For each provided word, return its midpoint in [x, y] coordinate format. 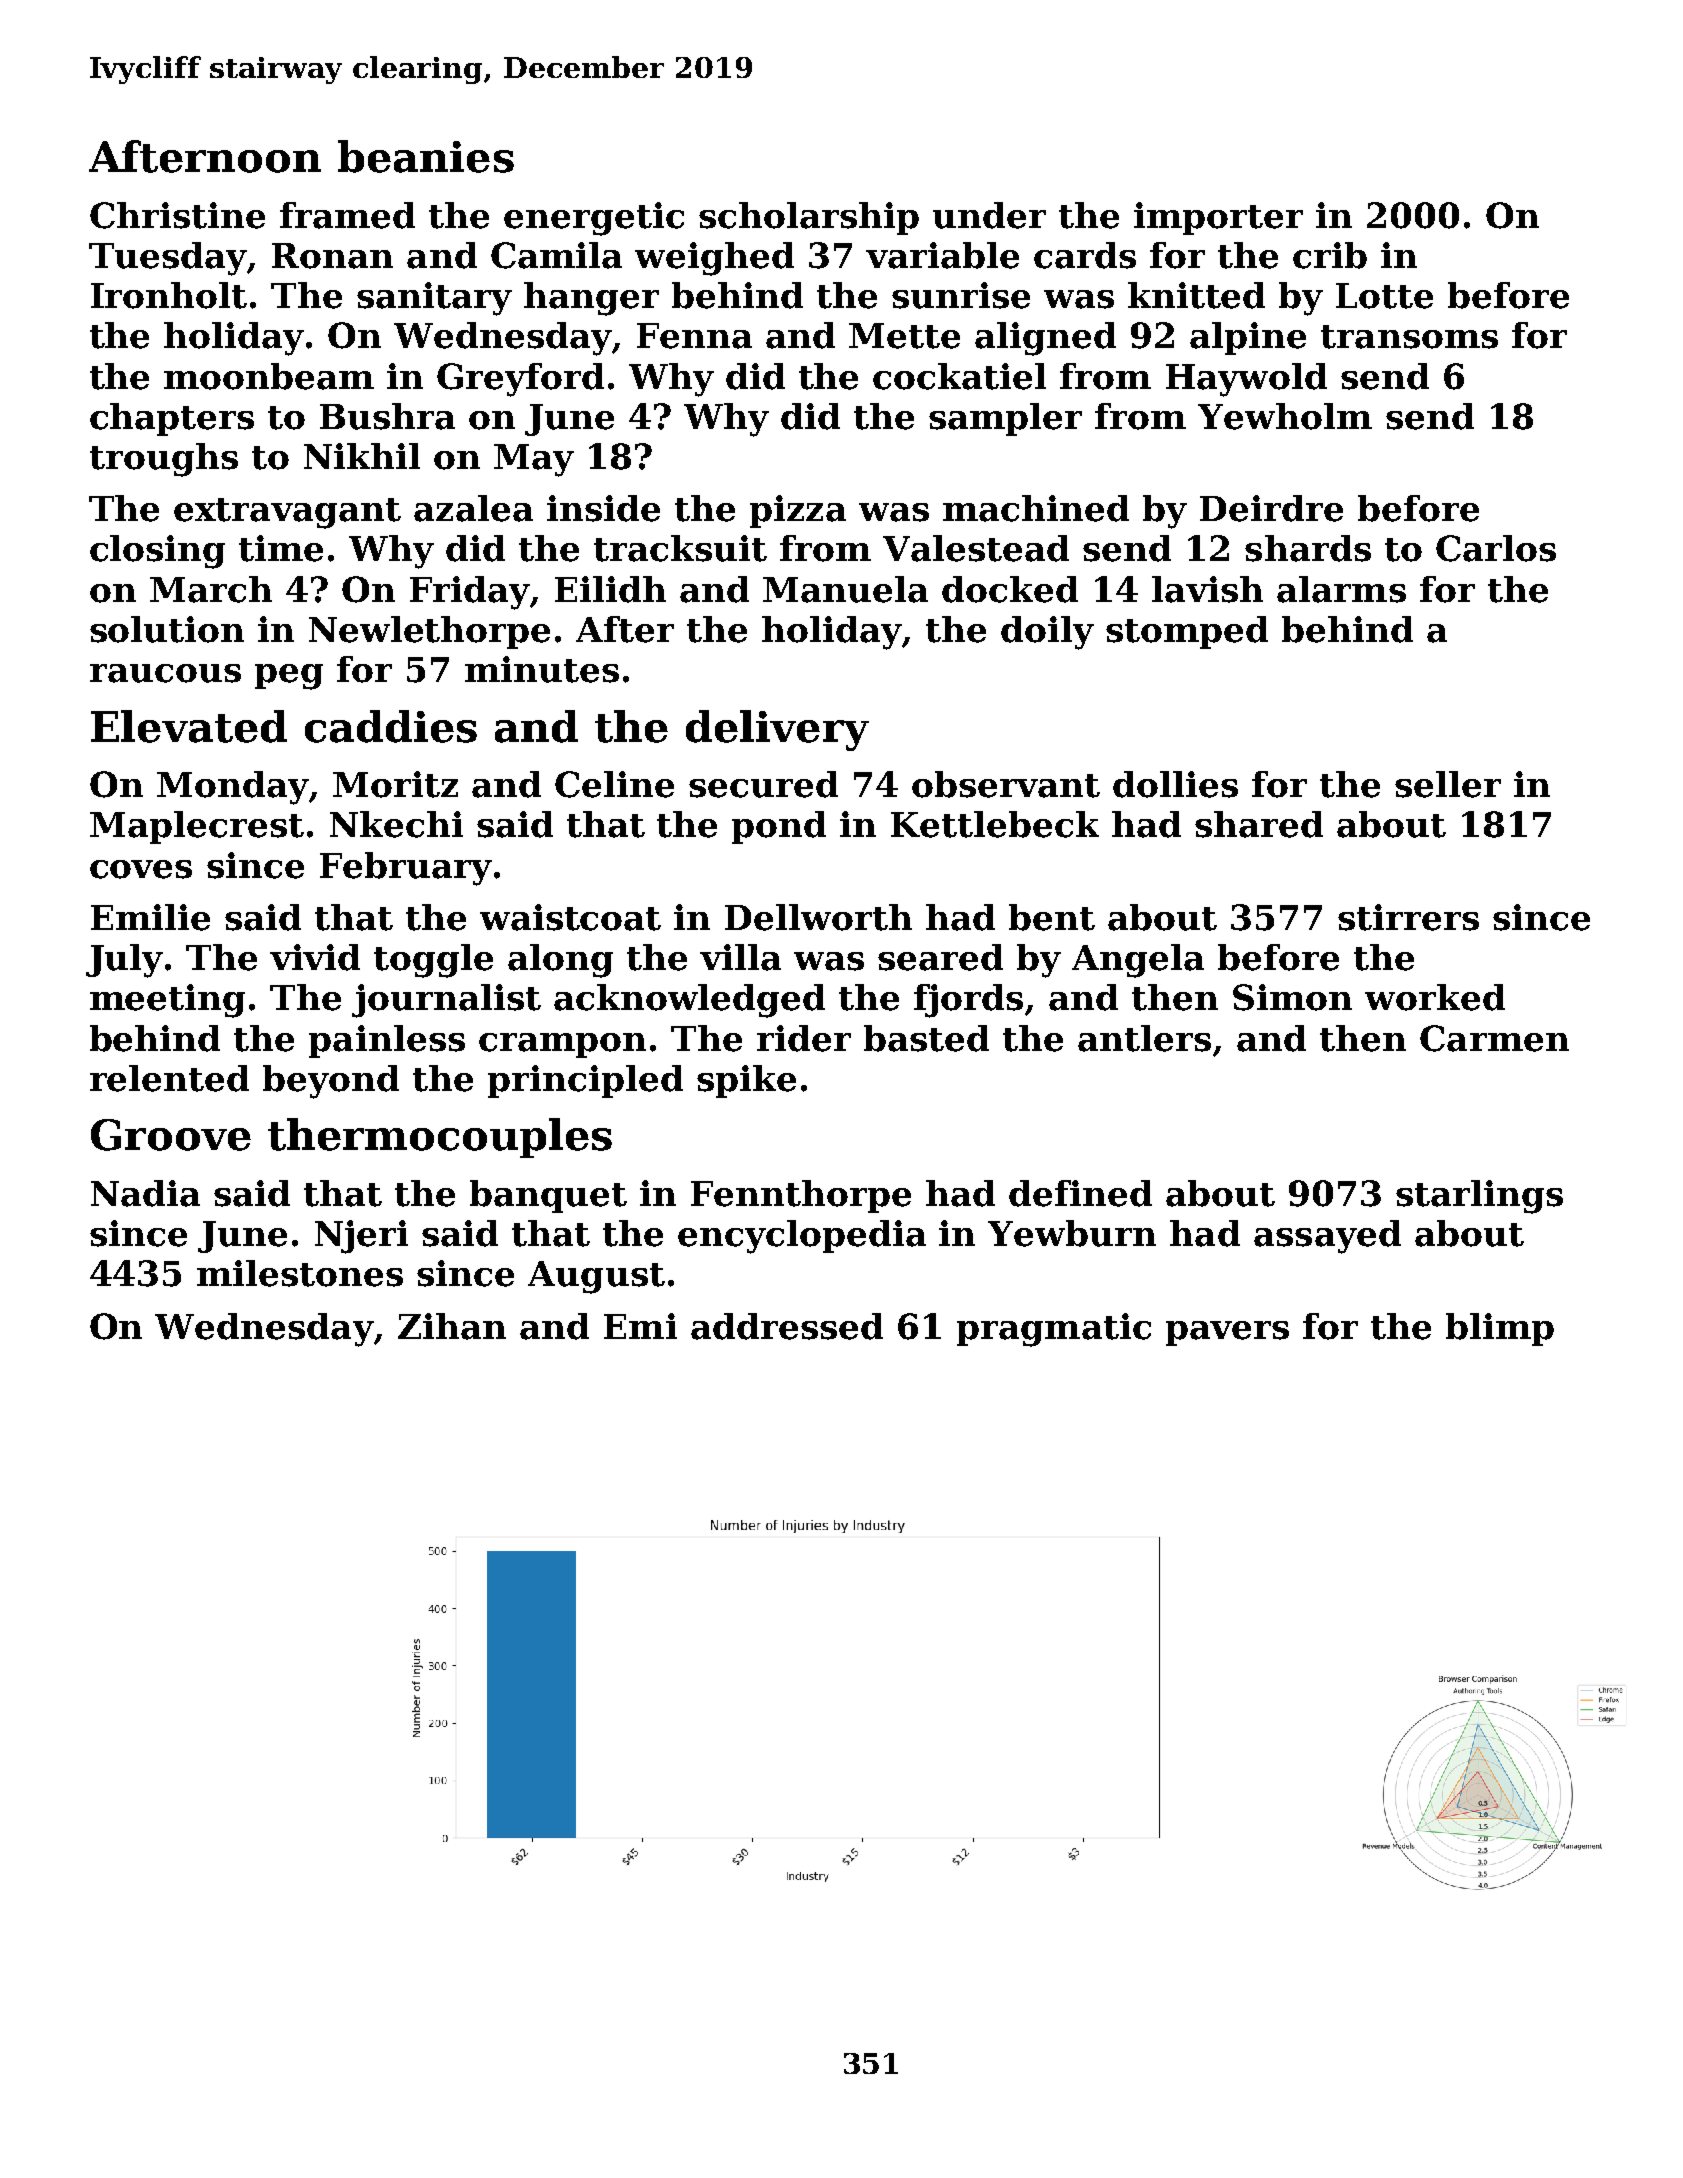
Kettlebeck [995, 824]
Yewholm [1285, 416]
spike [746, 1081]
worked [1435, 997]
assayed [1327, 1237]
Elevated [189, 726]
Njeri [361, 1237]
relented [169, 1078]
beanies [426, 156]
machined [1036, 508]
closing [157, 552]
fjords [968, 1001]
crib [1330, 255]
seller [1448, 784]
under [989, 215]
